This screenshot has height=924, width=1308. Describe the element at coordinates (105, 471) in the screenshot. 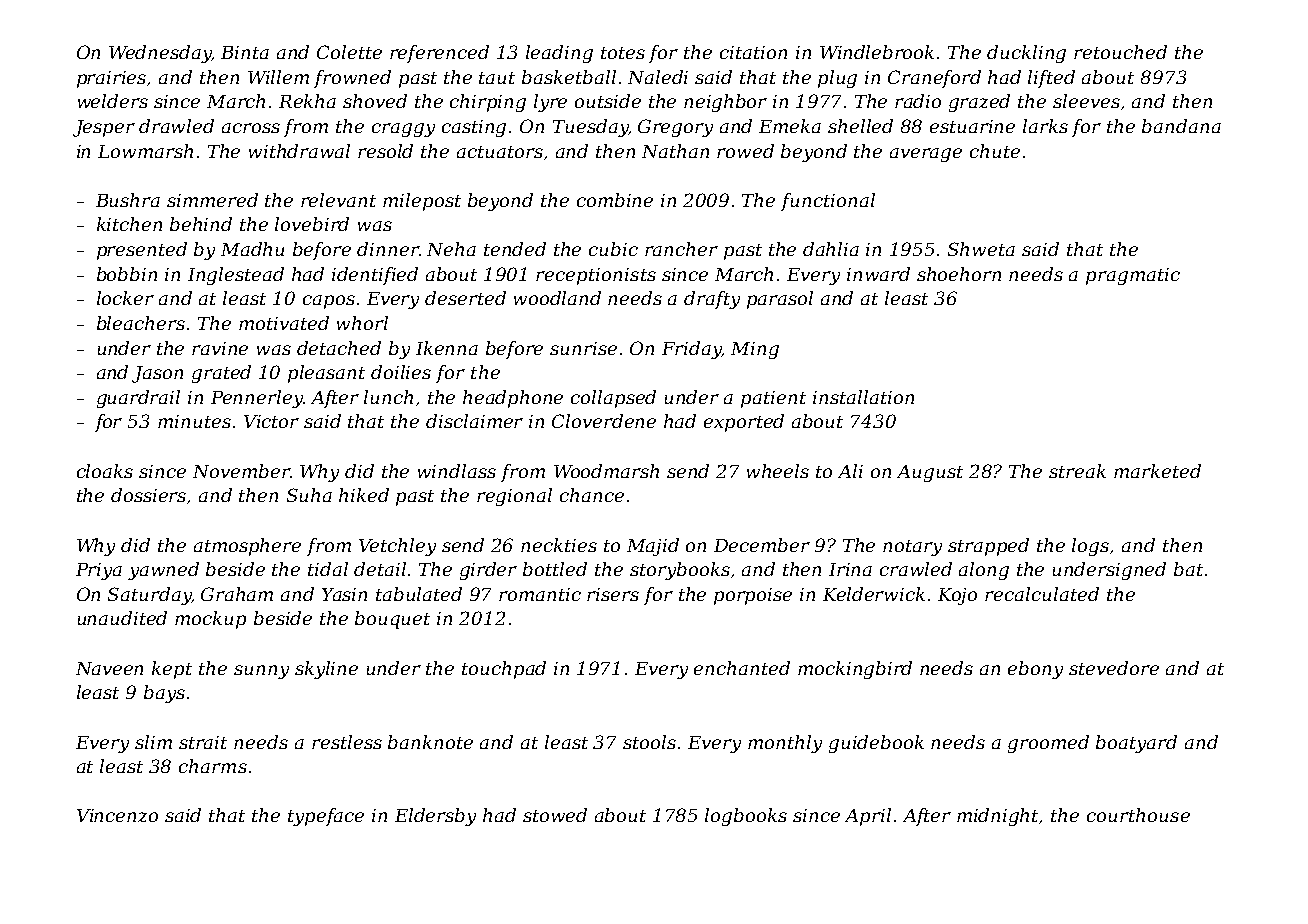

I see `cloaks` at that location.
